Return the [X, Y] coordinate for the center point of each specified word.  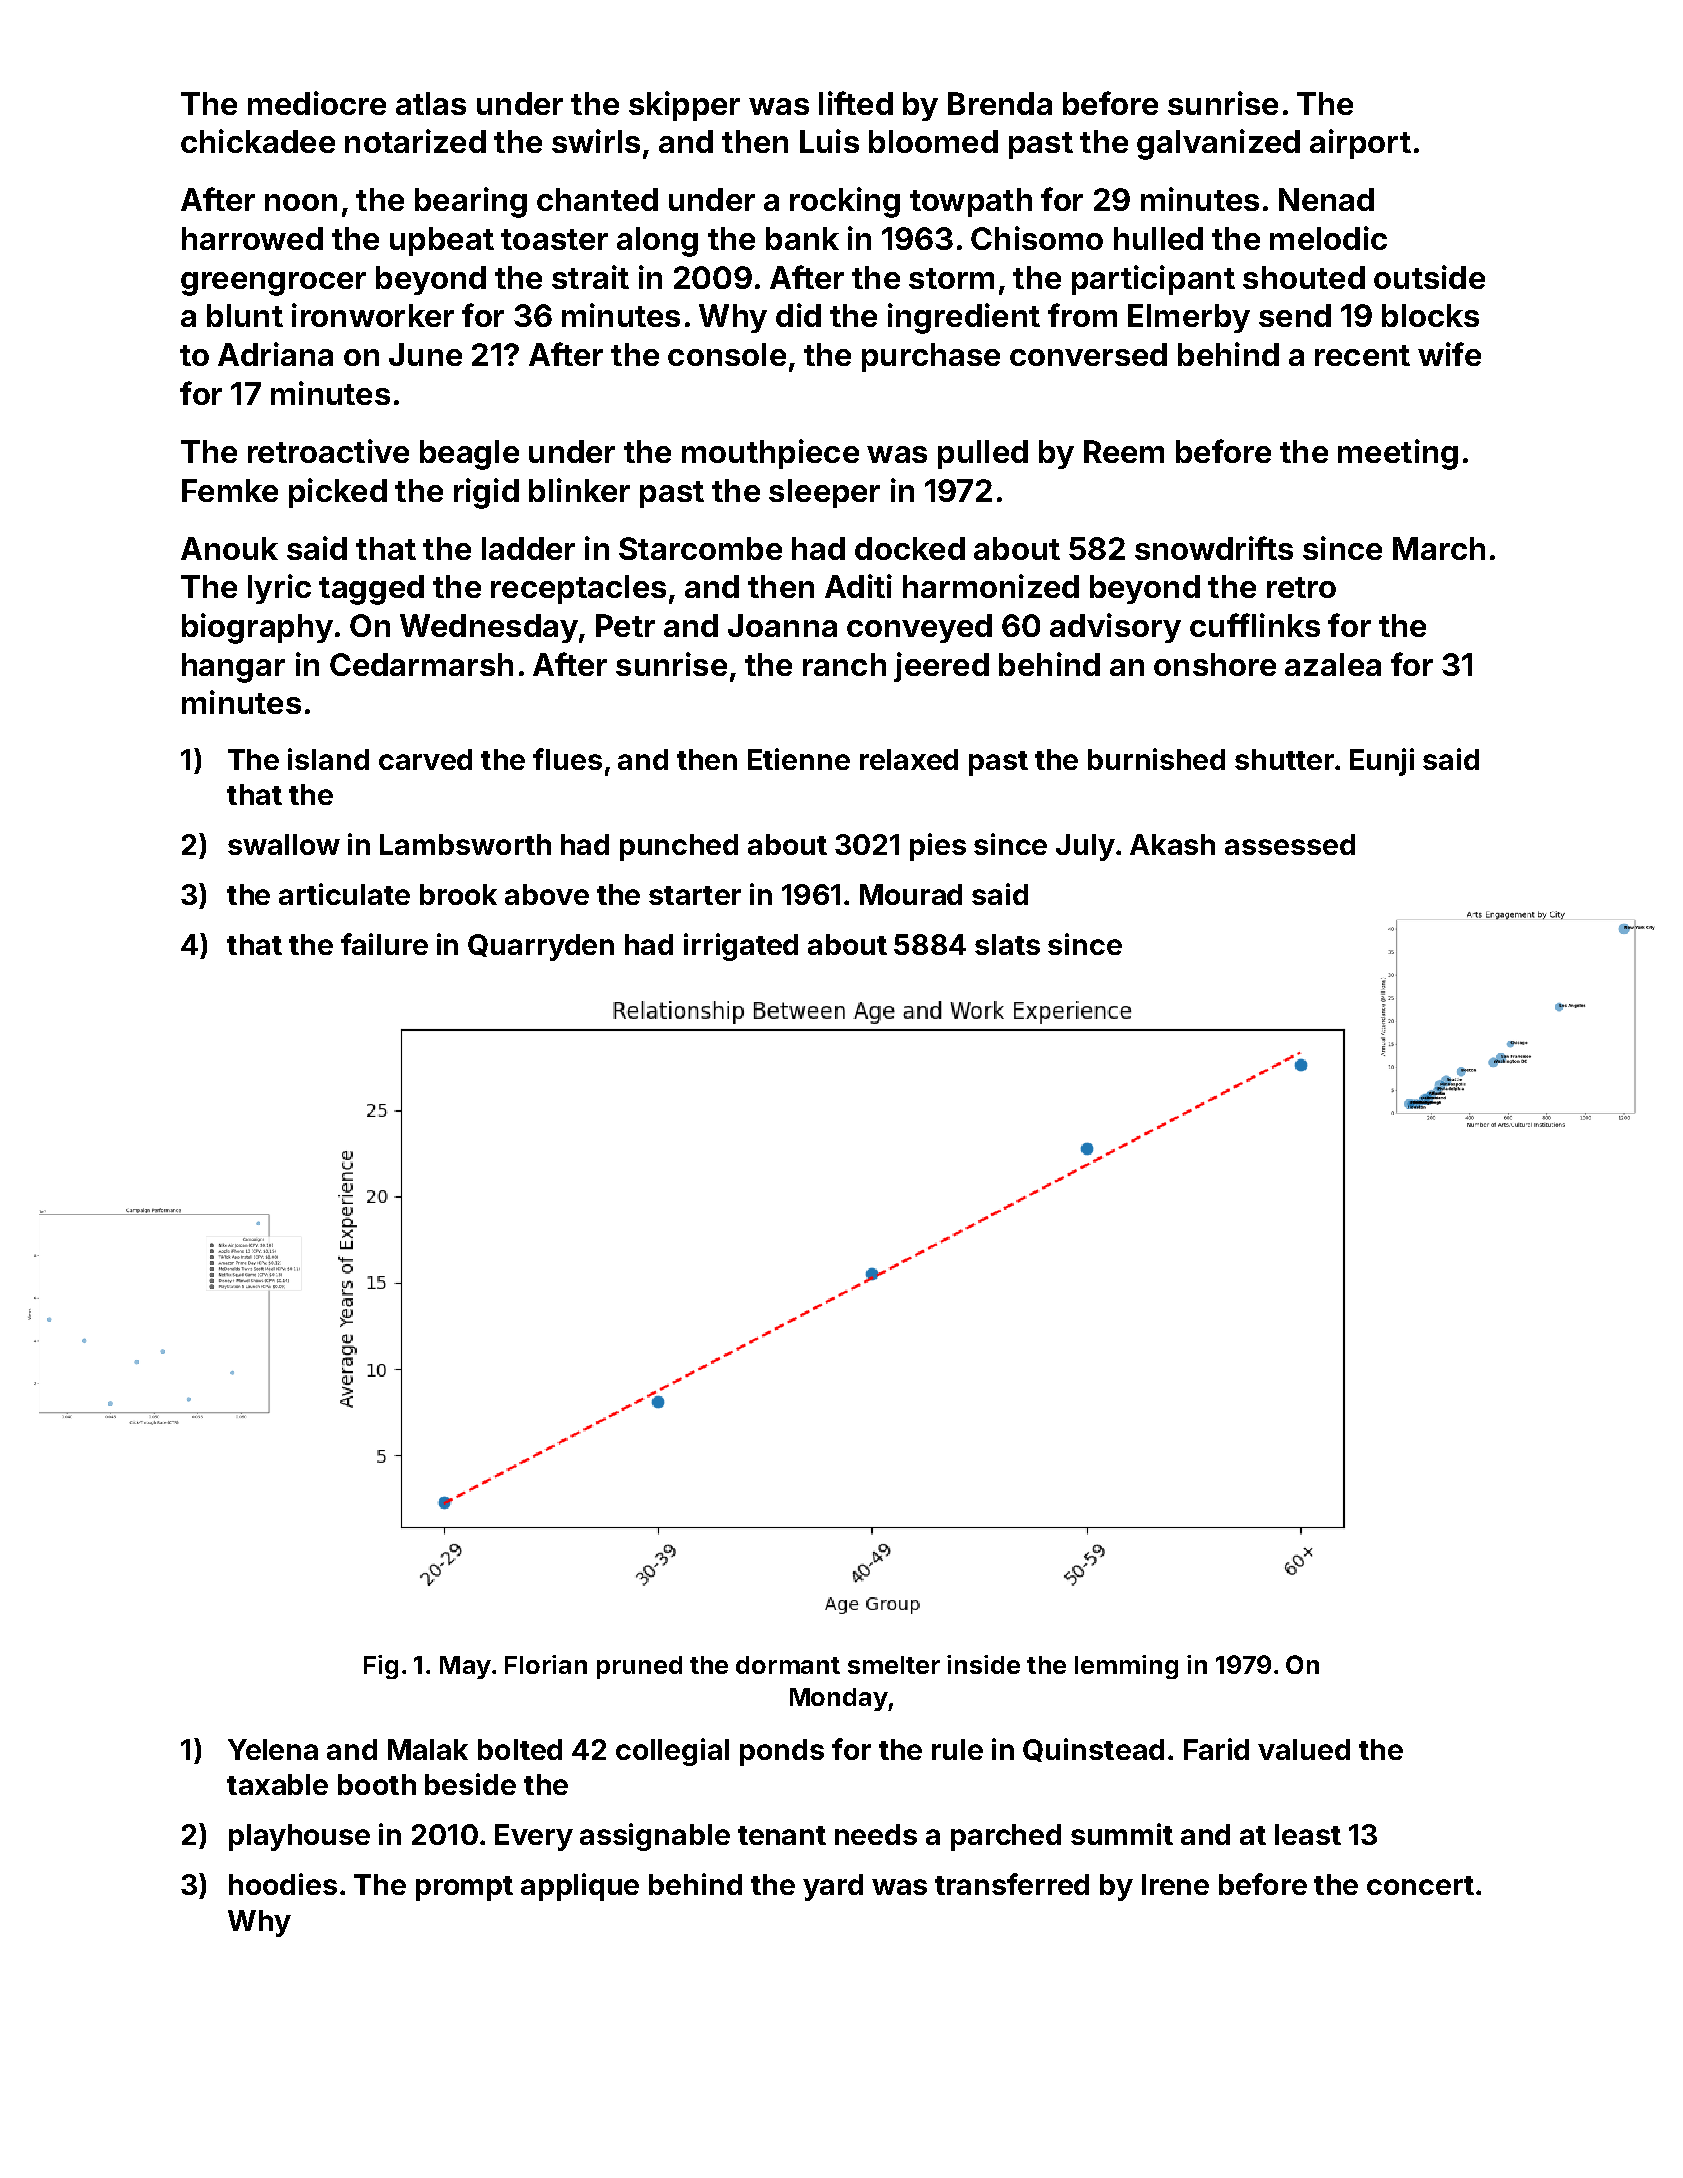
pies [938, 847]
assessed [1290, 844]
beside [470, 1784]
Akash [1172, 844]
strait [590, 277]
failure [384, 944]
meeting [1398, 454]
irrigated [741, 947]
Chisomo [1037, 238]
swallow [284, 844]
